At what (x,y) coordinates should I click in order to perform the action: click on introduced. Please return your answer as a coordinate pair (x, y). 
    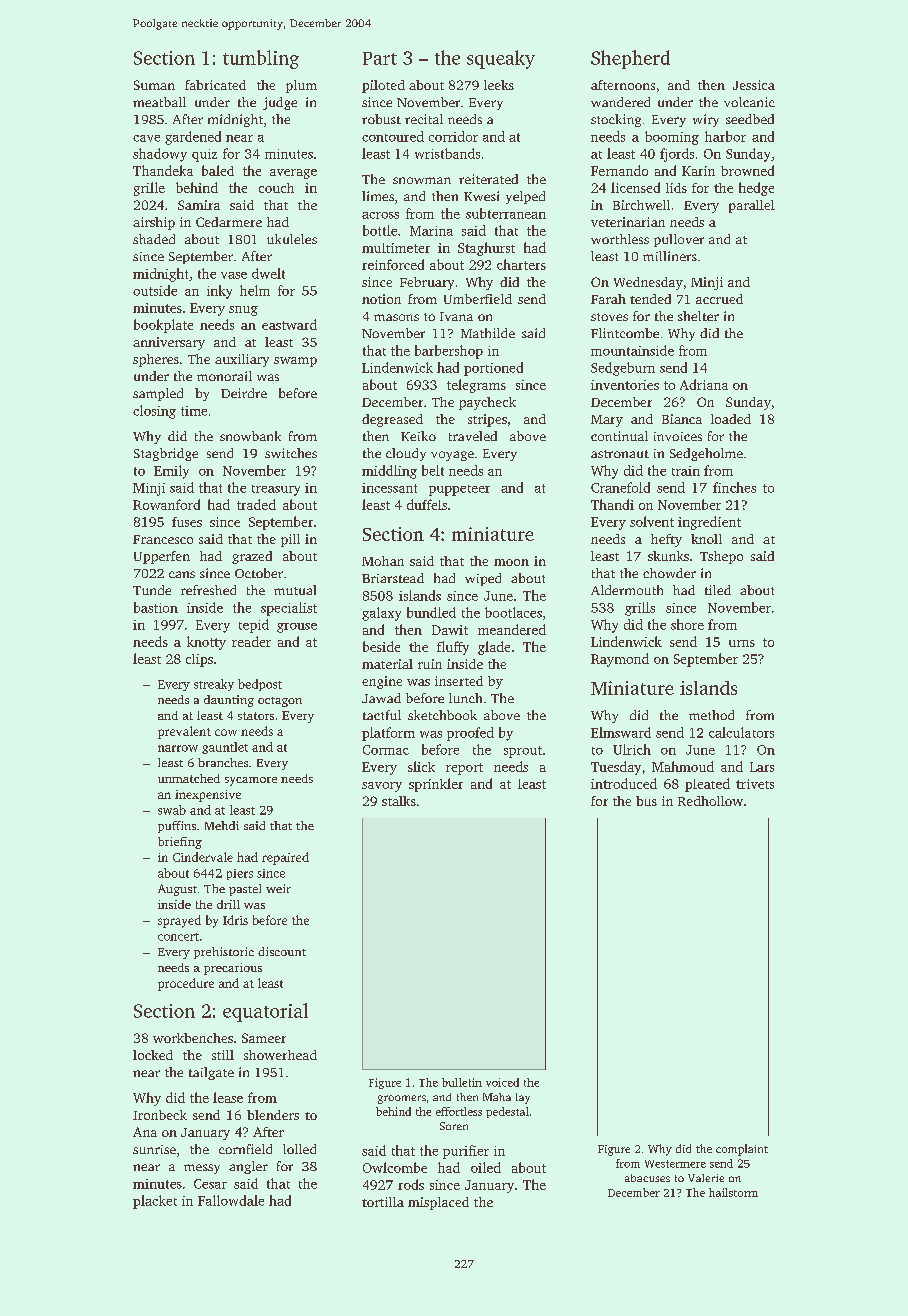
    Looking at the image, I should click on (624, 783).
